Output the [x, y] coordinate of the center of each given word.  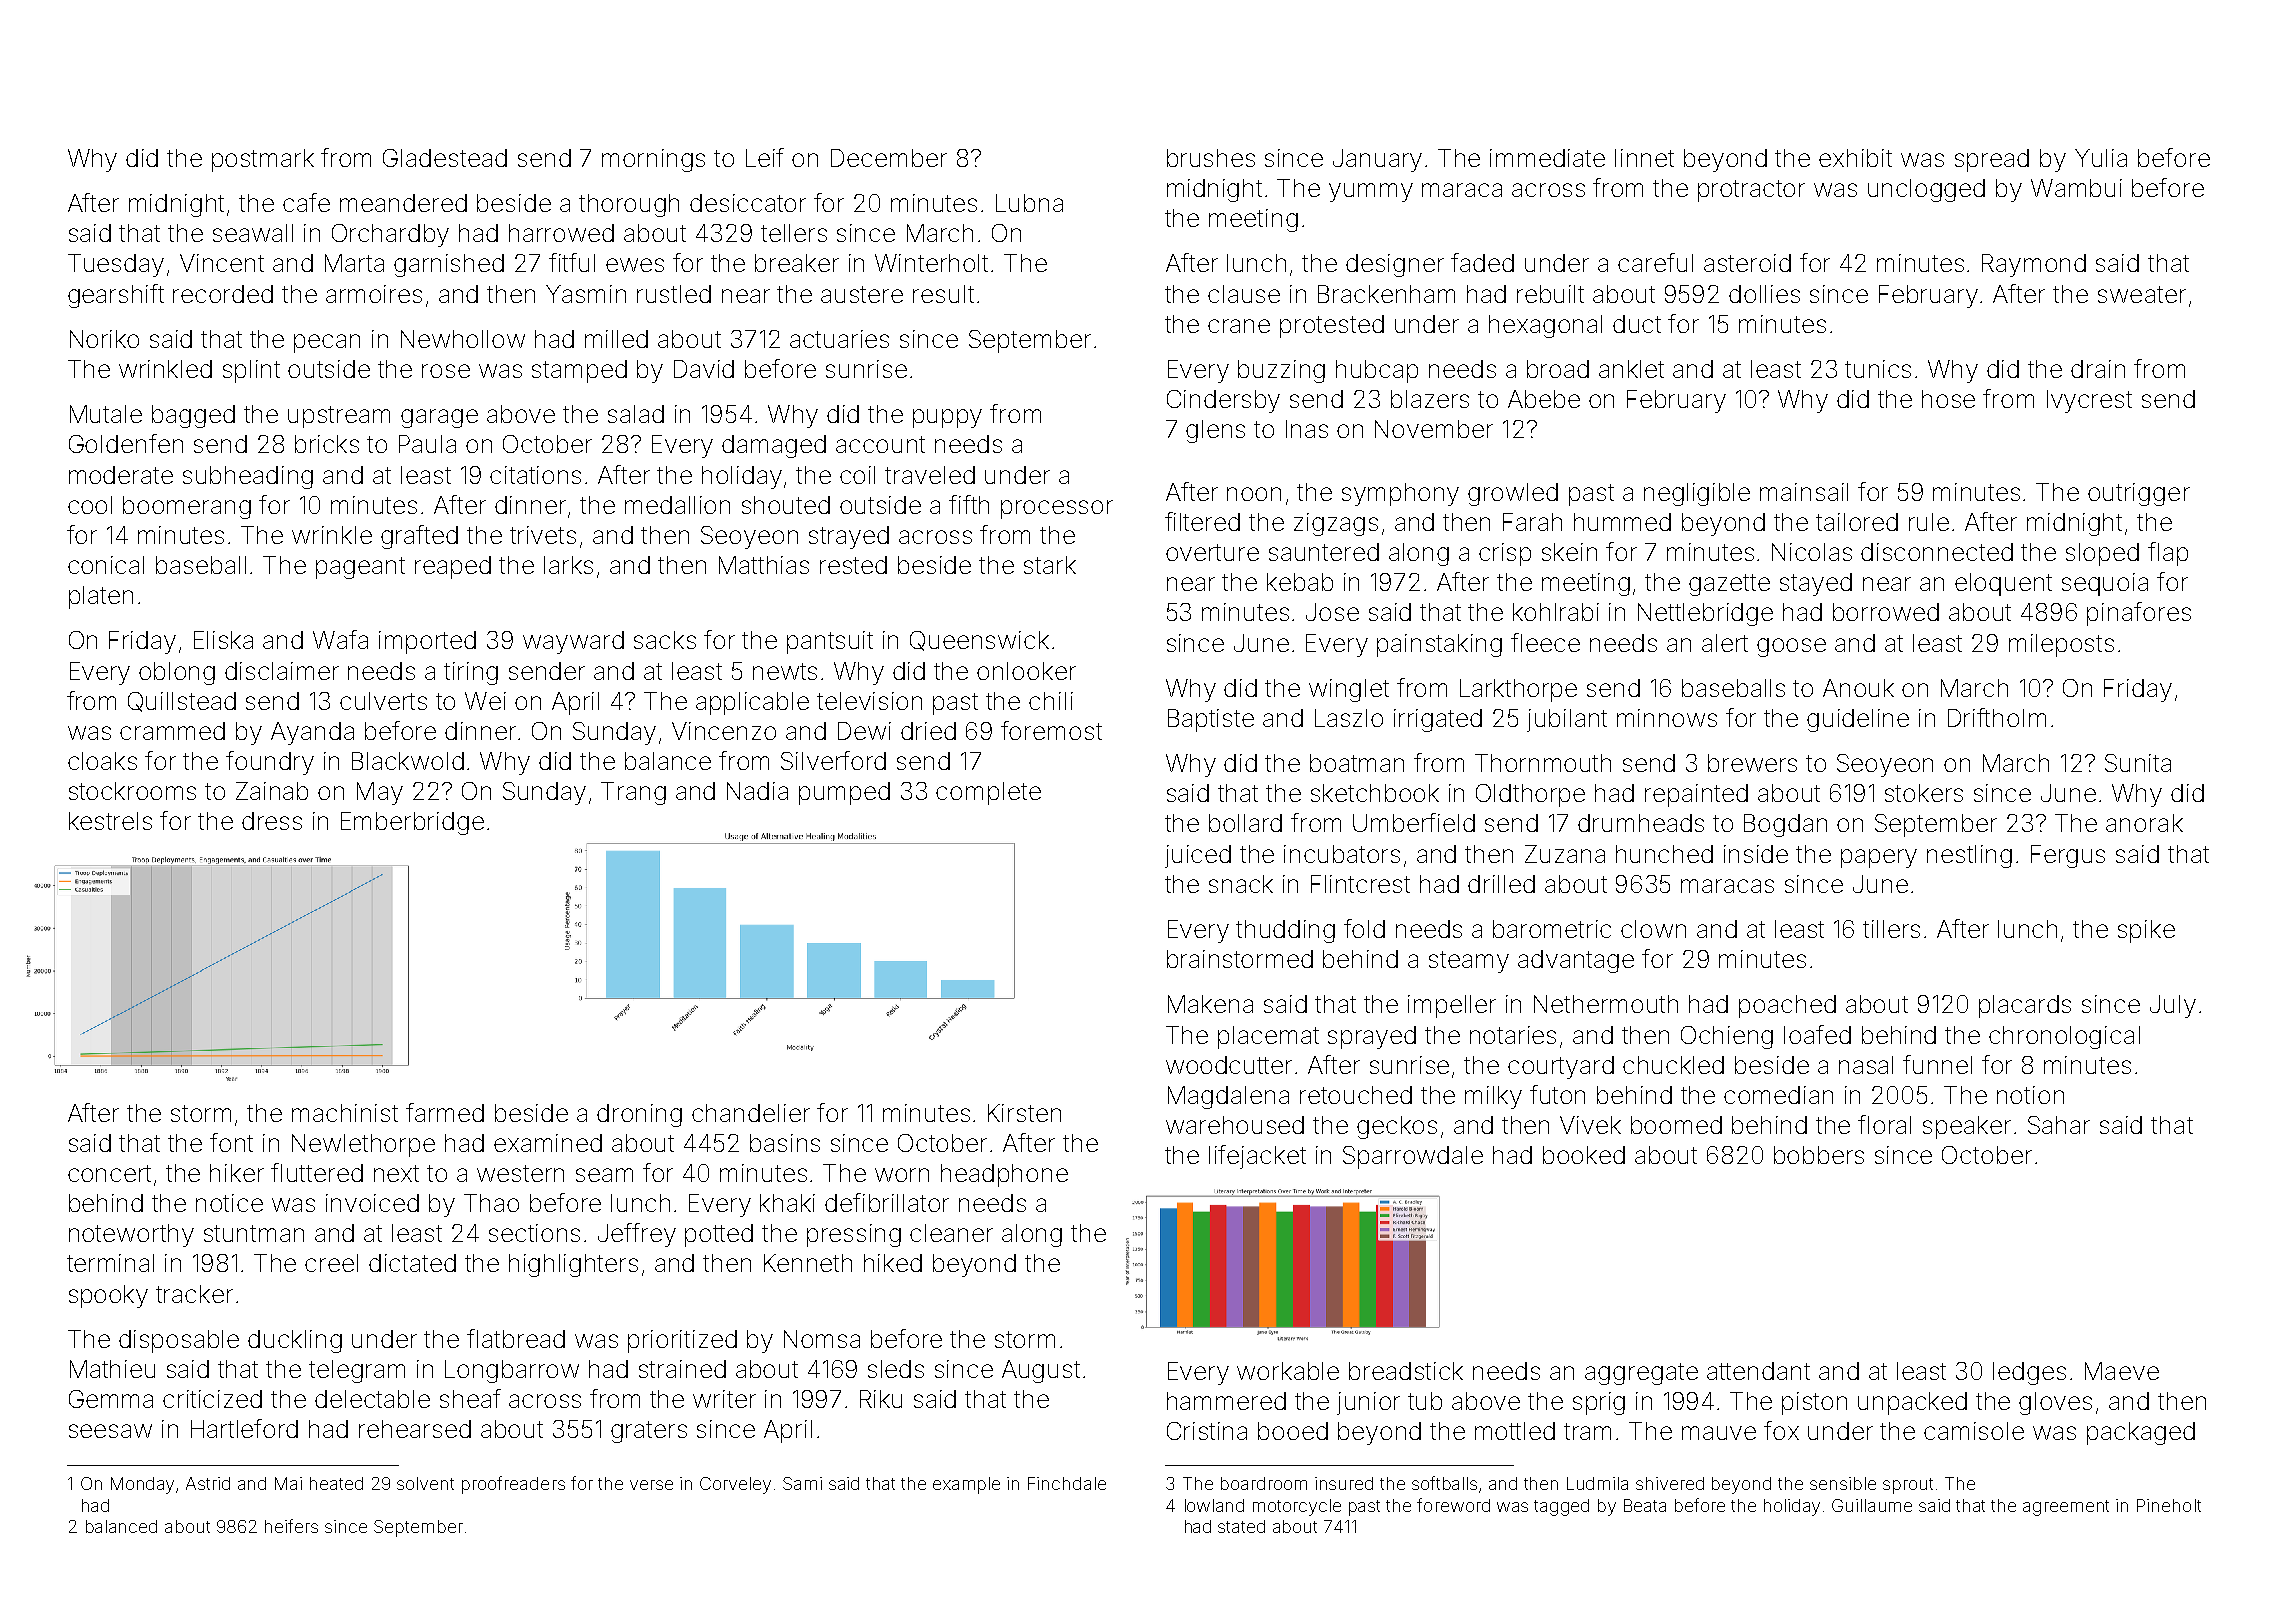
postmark [263, 160]
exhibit [1855, 158]
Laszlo [1349, 718]
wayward [573, 642]
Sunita [2138, 763]
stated [1241, 1526]
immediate [1547, 158]
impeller [1452, 1006]
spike [2146, 931]
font [231, 1142]
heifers [291, 1526]
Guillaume [1872, 1505]
